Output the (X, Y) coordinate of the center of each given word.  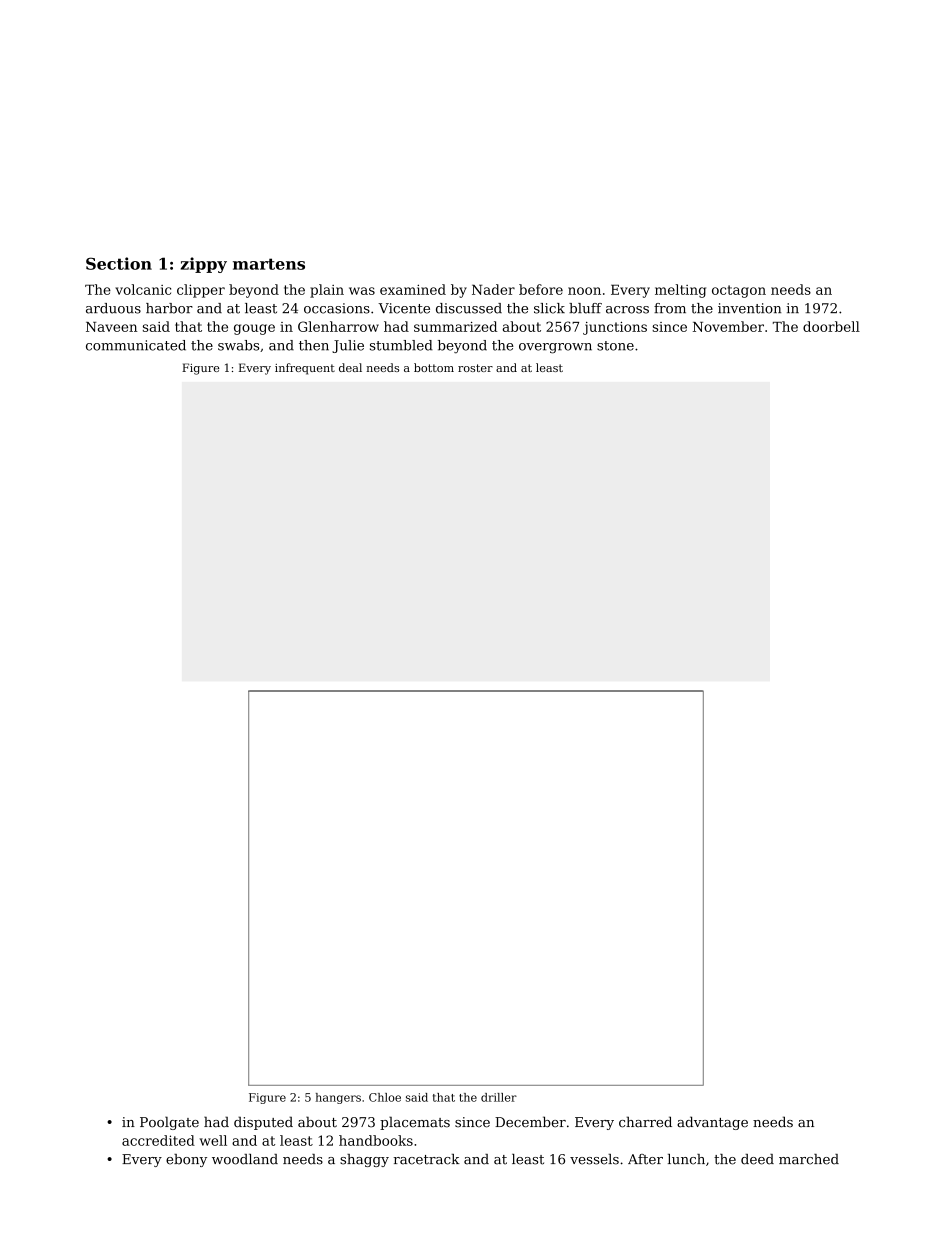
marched (809, 1159)
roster (475, 368)
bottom (434, 367)
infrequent (305, 369)
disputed (263, 1123)
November (728, 326)
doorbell (831, 326)
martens (269, 264)
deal (350, 367)
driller (499, 1097)
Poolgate (169, 1123)
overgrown (555, 348)
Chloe (385, 1097)
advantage (712, 1123)
